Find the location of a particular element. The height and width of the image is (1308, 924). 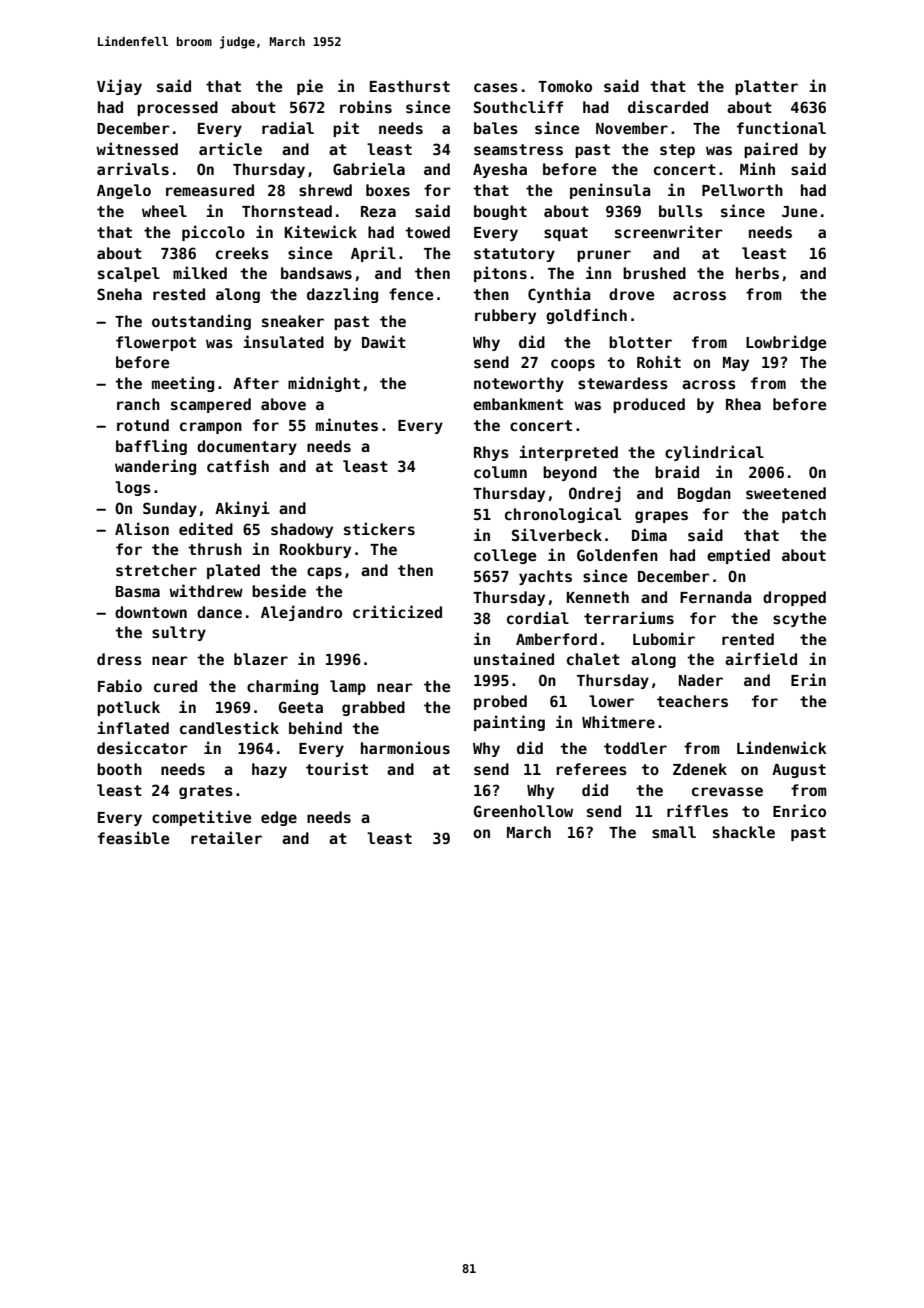

catfish is located at coordinates (238, 465).
